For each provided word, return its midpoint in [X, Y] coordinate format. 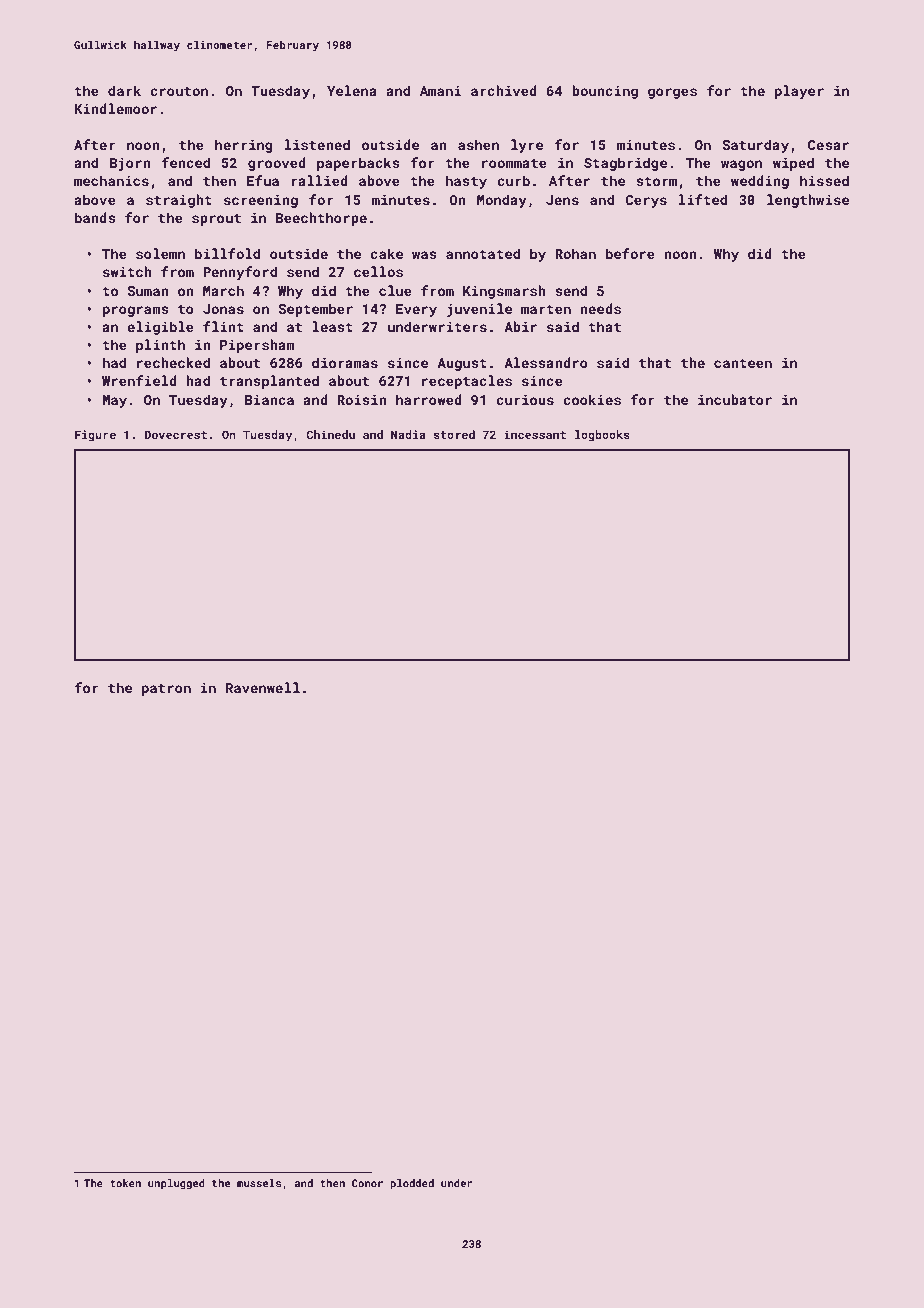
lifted [703, 199]
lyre [527, 146]
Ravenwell [263, 687]
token [125, 1183]
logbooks [602, 436]
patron [166, 690]
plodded [412, 1184]
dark [124, 90]
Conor [367, 1183]
